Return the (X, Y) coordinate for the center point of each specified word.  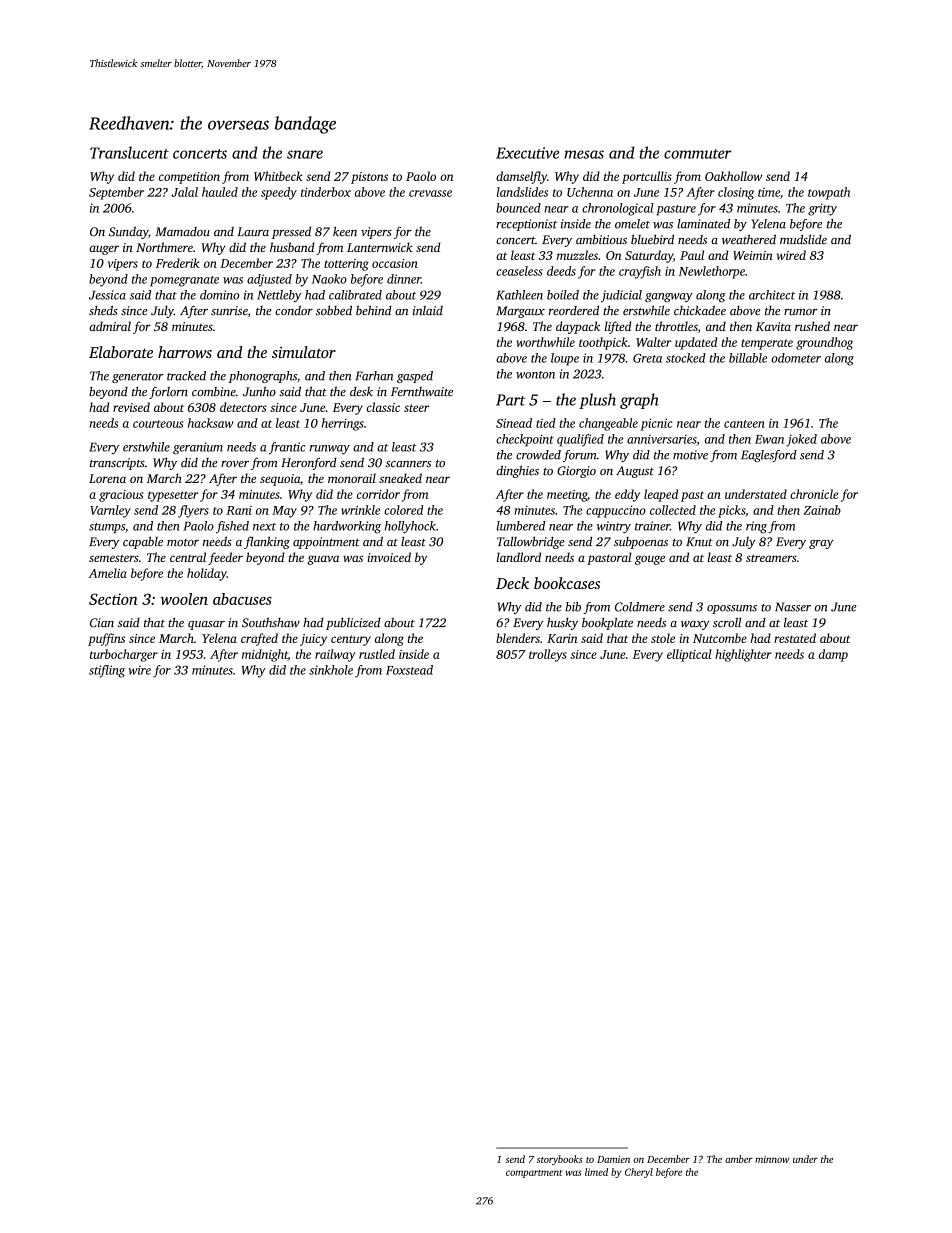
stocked (686, 358)
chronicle (814, 494)
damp (833, 655)
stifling (107, 671)
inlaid (428, 310)
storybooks (560, 1160)
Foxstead (409, 670)
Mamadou (182, 232)
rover (235, 464)
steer (416, 408)
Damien (613, 1159)
